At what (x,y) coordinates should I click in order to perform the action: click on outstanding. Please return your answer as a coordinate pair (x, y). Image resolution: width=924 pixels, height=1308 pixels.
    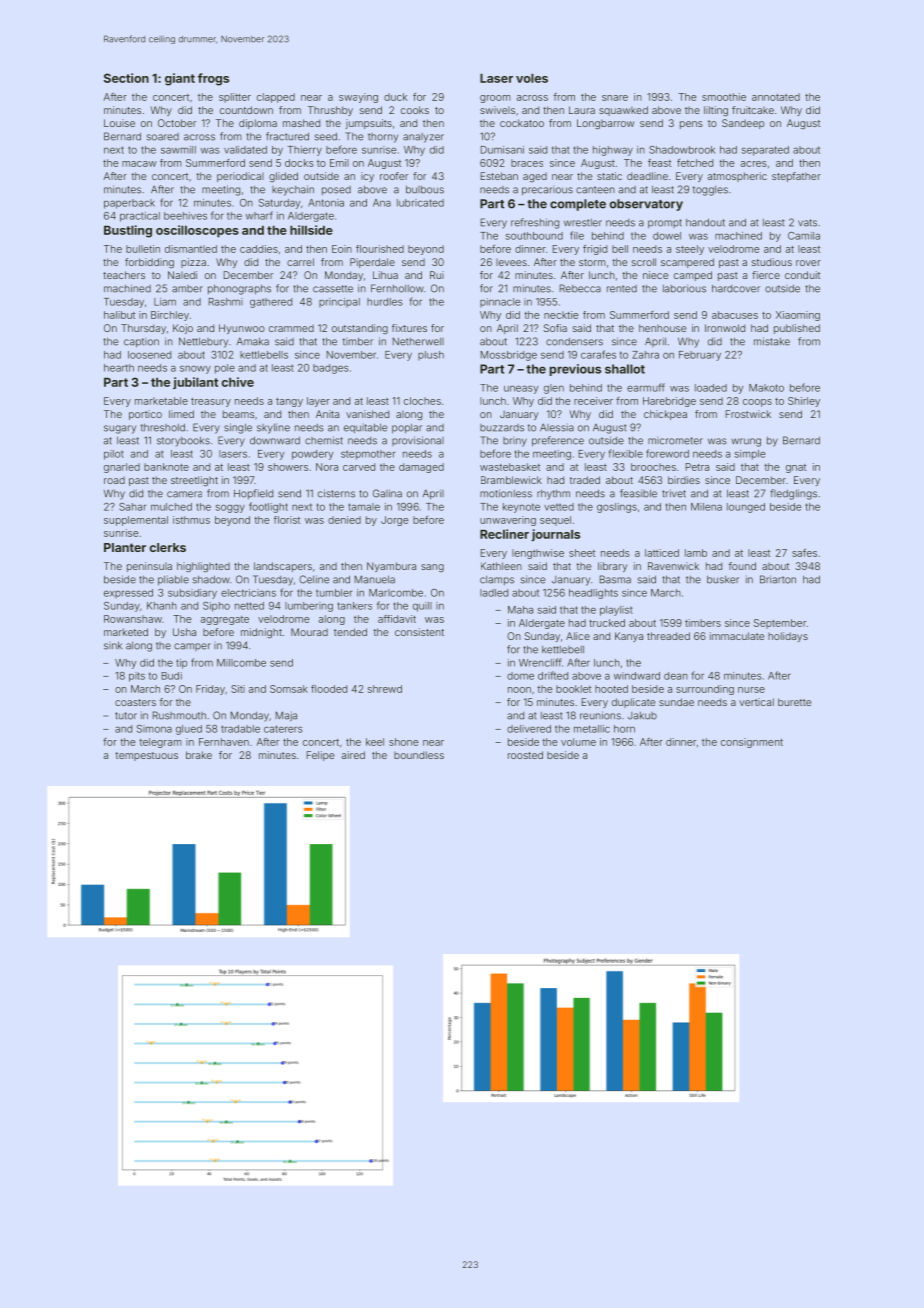
    Looking at the image, I should click on (360, 329).
